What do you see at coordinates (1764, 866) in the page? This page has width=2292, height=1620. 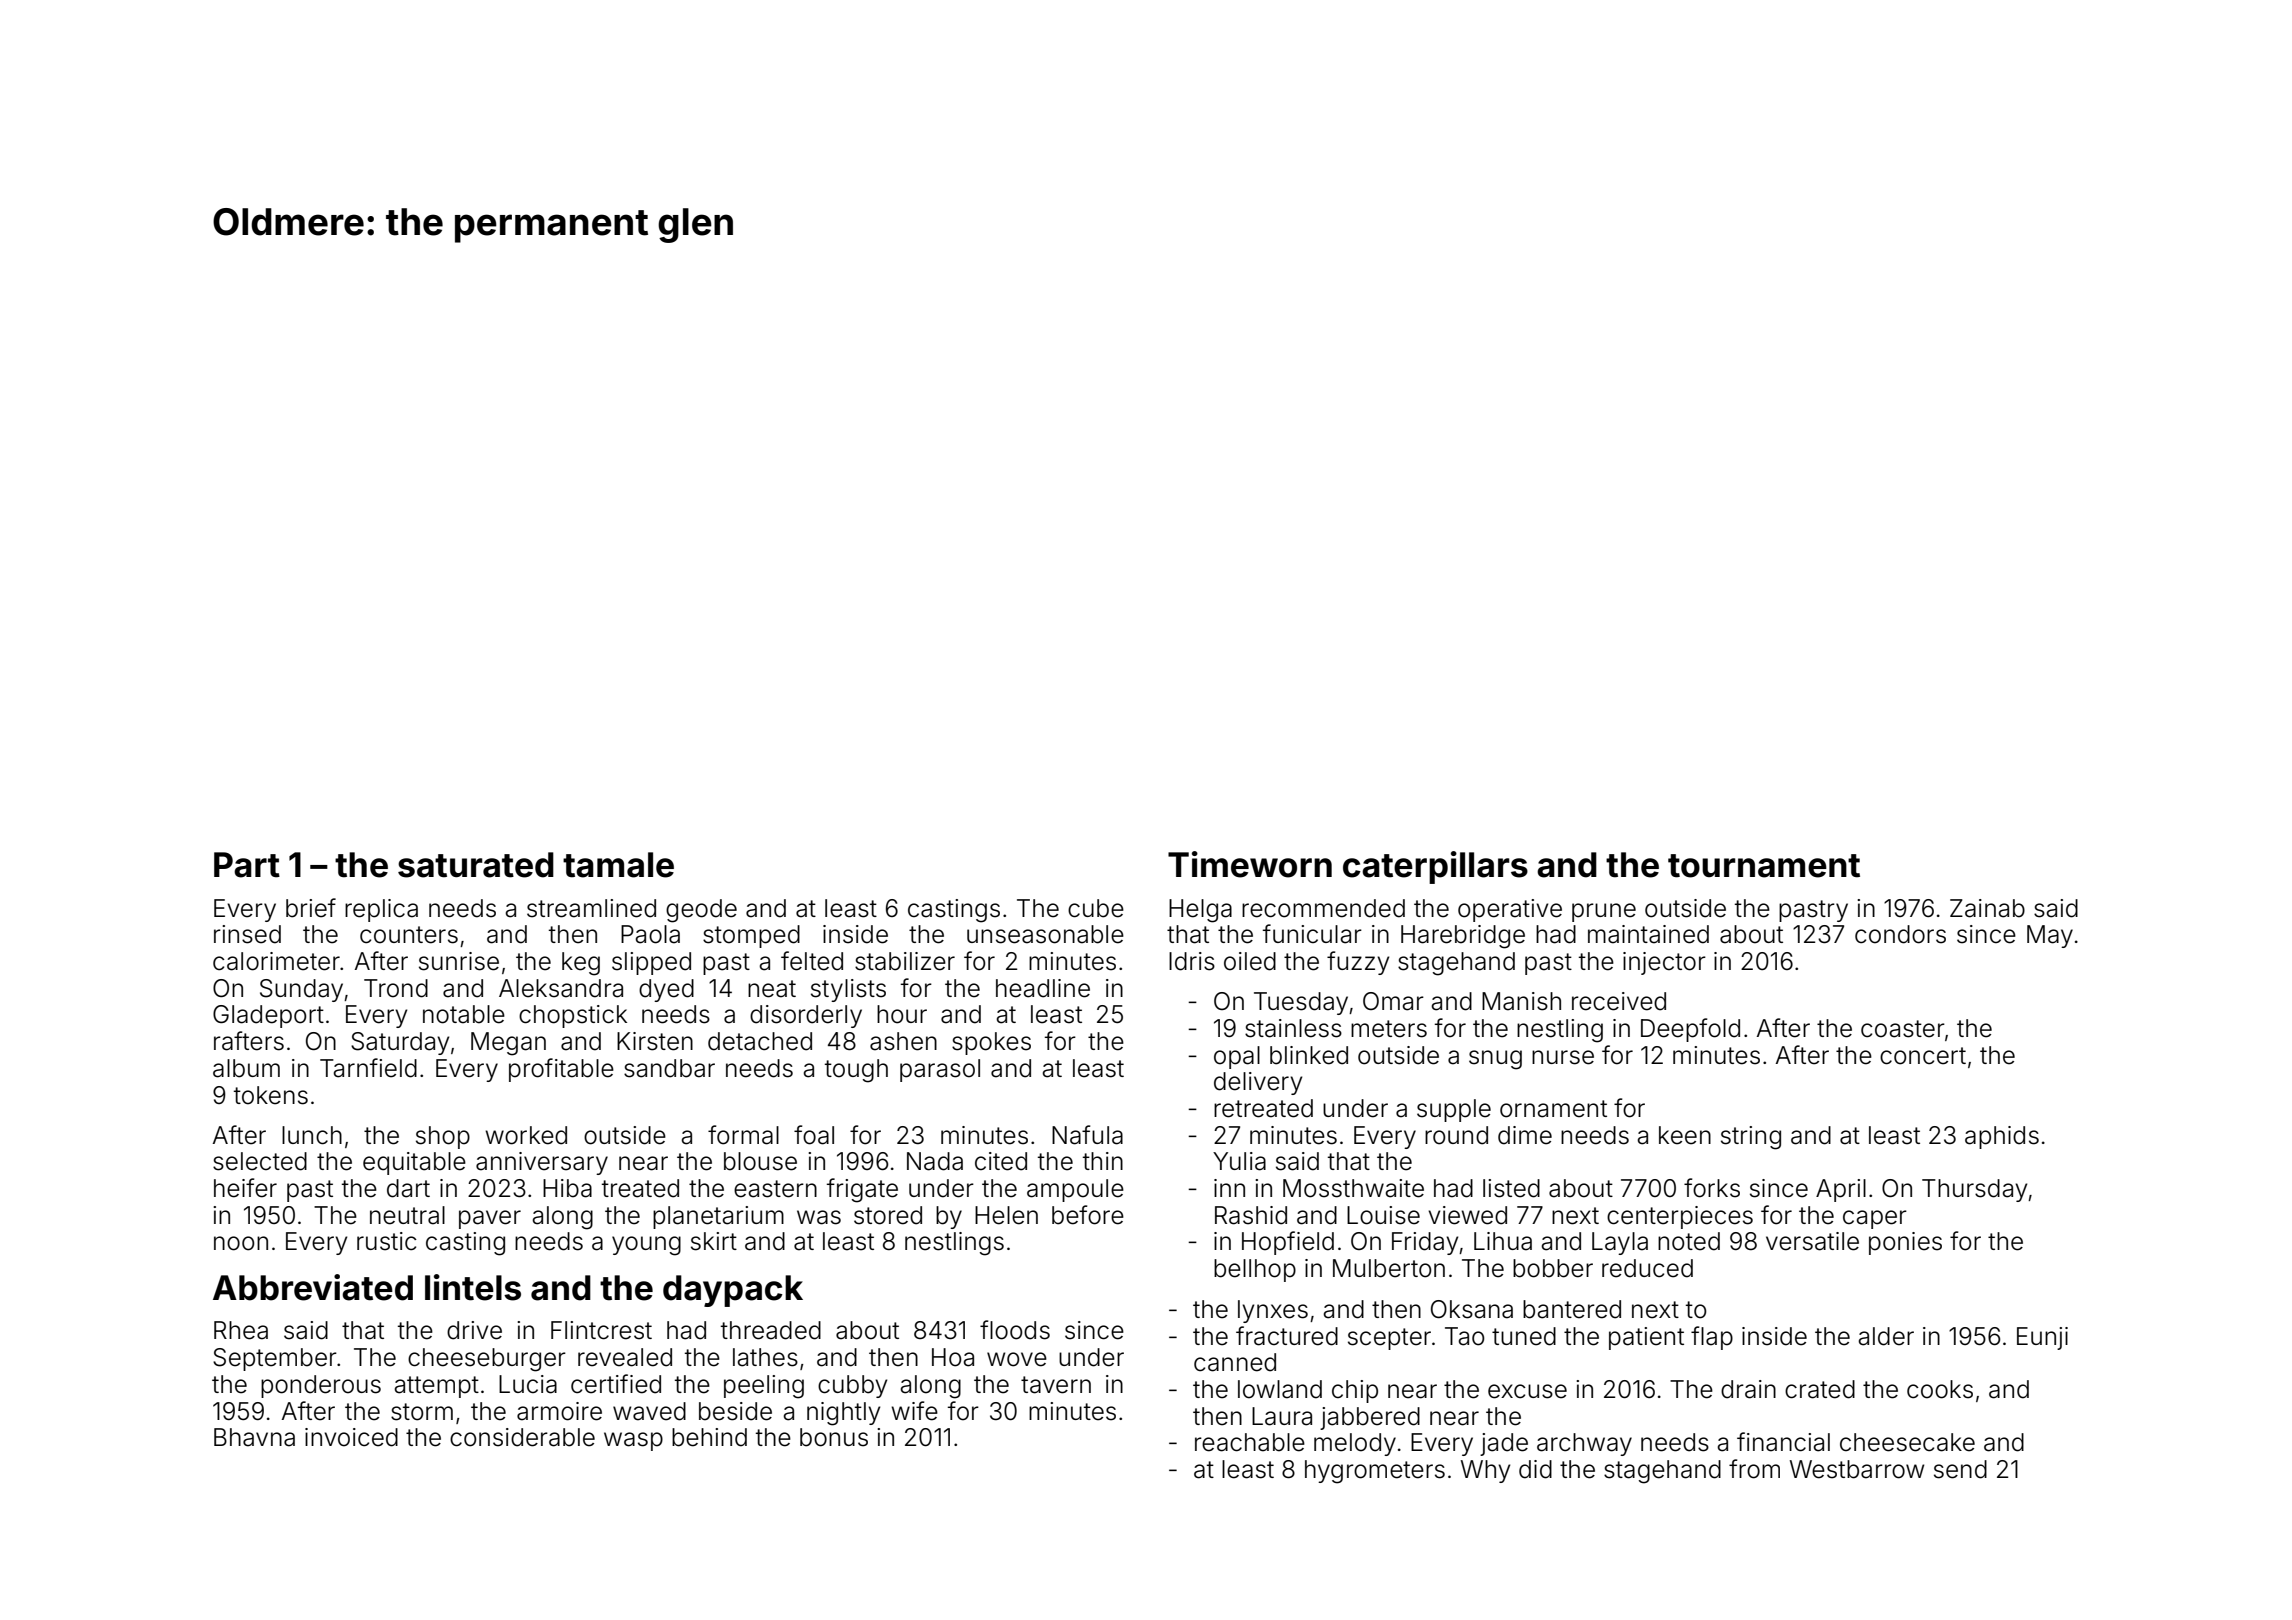 I see `tournament` at bounding box center [1764, 866].
